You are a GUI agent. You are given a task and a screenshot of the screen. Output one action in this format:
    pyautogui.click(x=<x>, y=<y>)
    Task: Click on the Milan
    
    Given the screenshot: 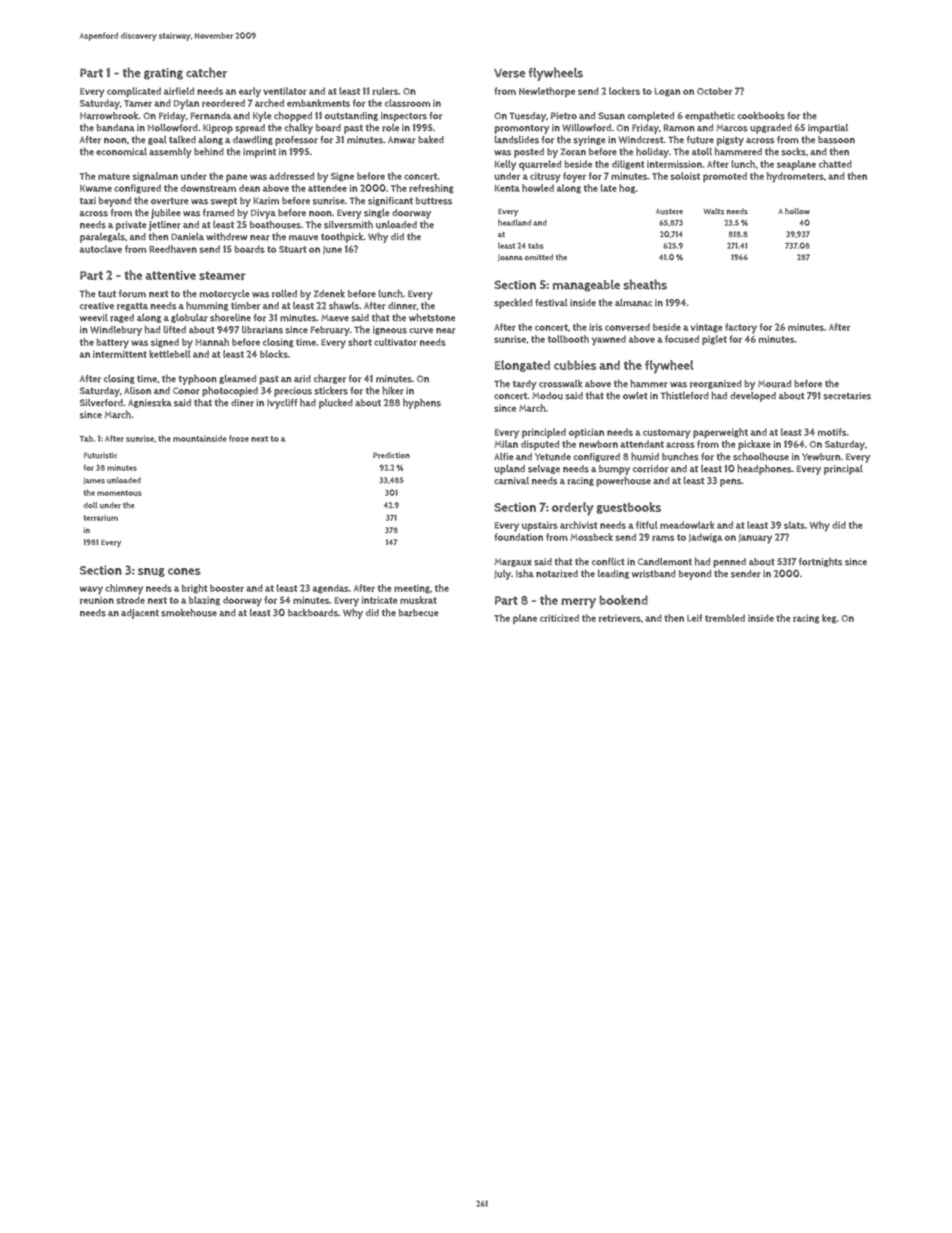 What is the action you would take?
    pyautogui.click(x=506, y=444)
